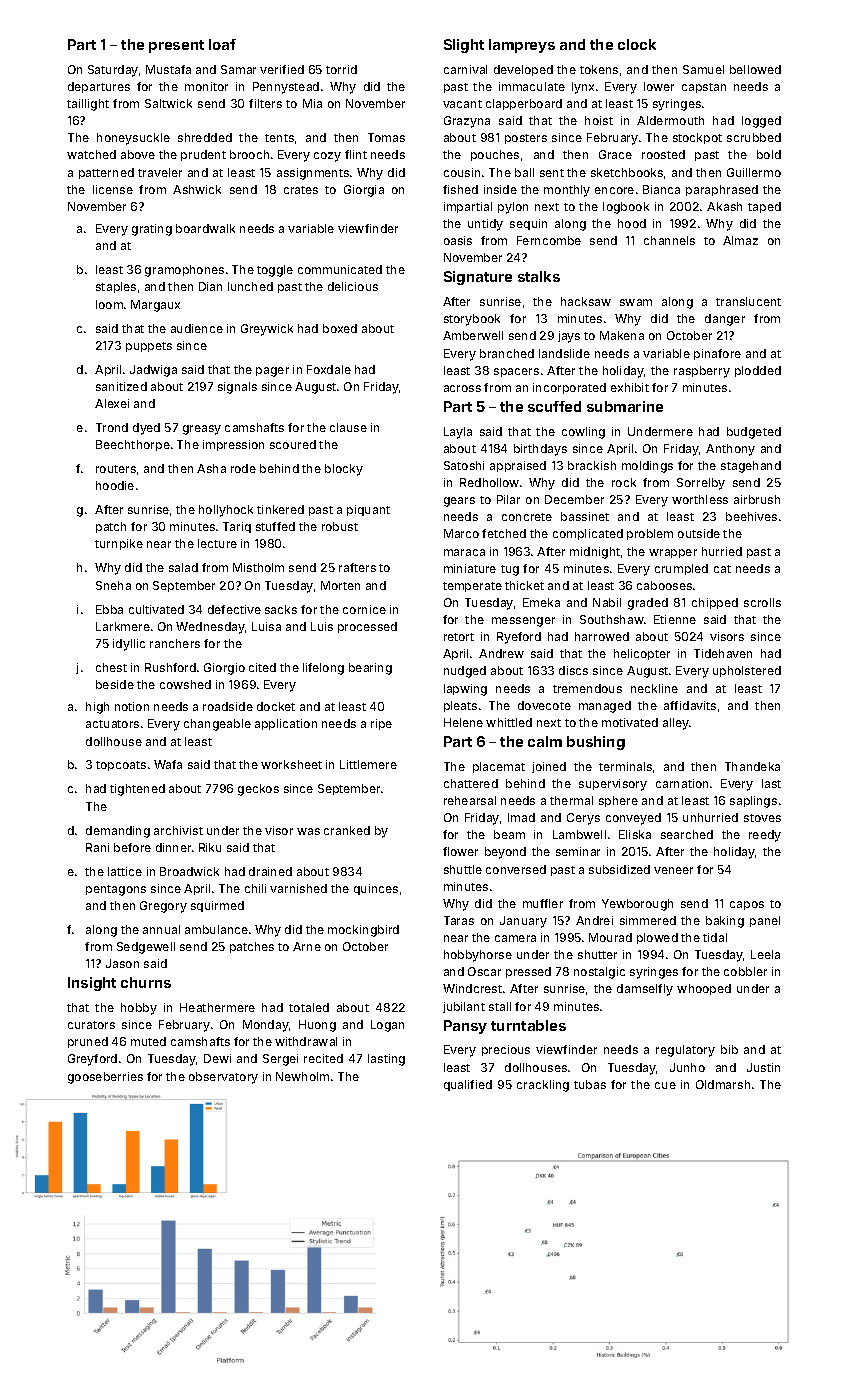 This screenshot has height=1400, width=849. Describe the element at coordinates (463, 869) in the screenshot. I see `shuttle` at that location.
